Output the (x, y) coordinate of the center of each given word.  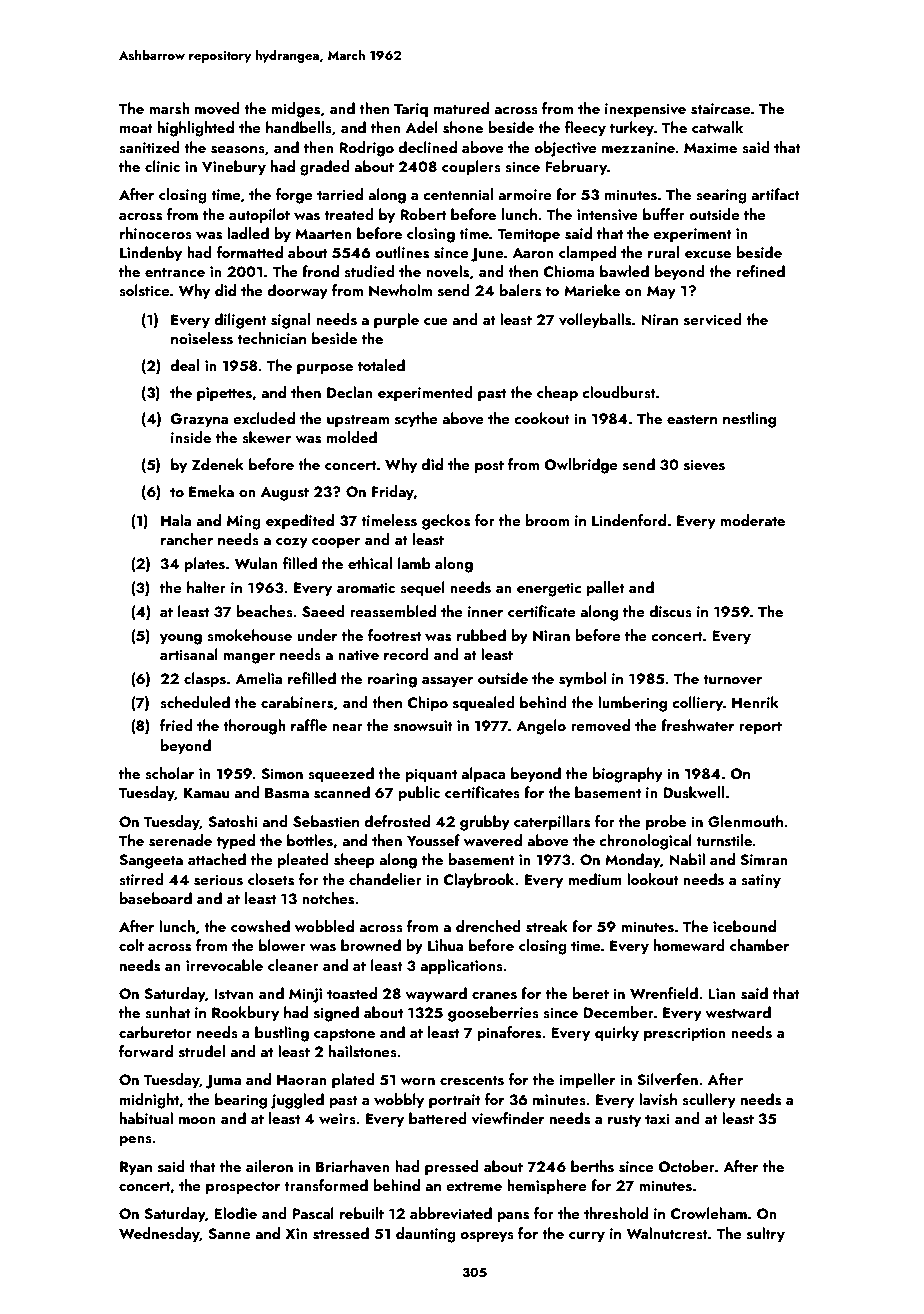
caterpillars (552, 823)
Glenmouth (745, 821)
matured (461, 108)
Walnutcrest (667, 1233)
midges (295, 110)
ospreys (487, 1237)
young (181, 639)
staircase (721, 109)
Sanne (229, 1234)
